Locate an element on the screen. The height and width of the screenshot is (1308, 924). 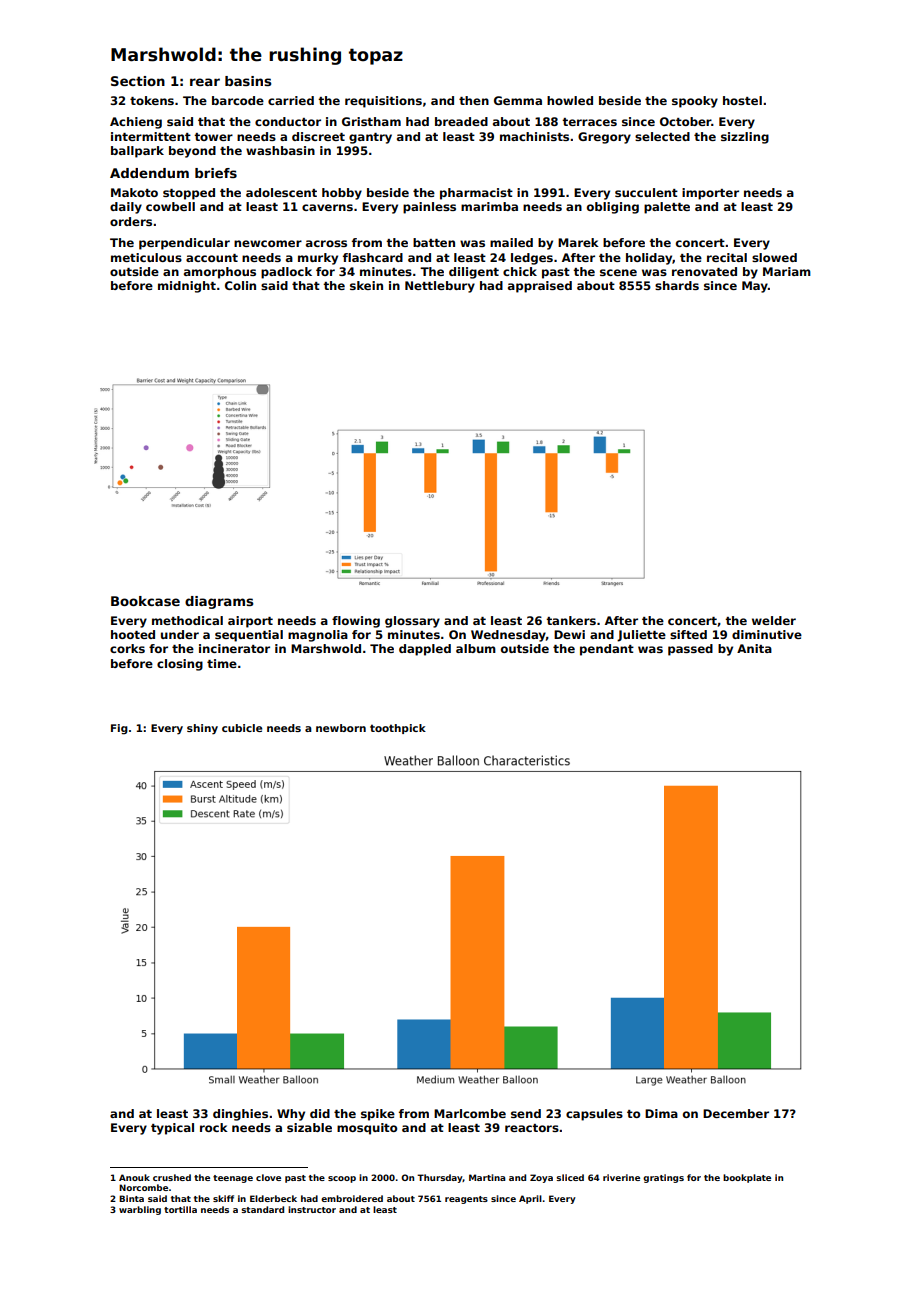
shards is located at coordinates (677, 285).
